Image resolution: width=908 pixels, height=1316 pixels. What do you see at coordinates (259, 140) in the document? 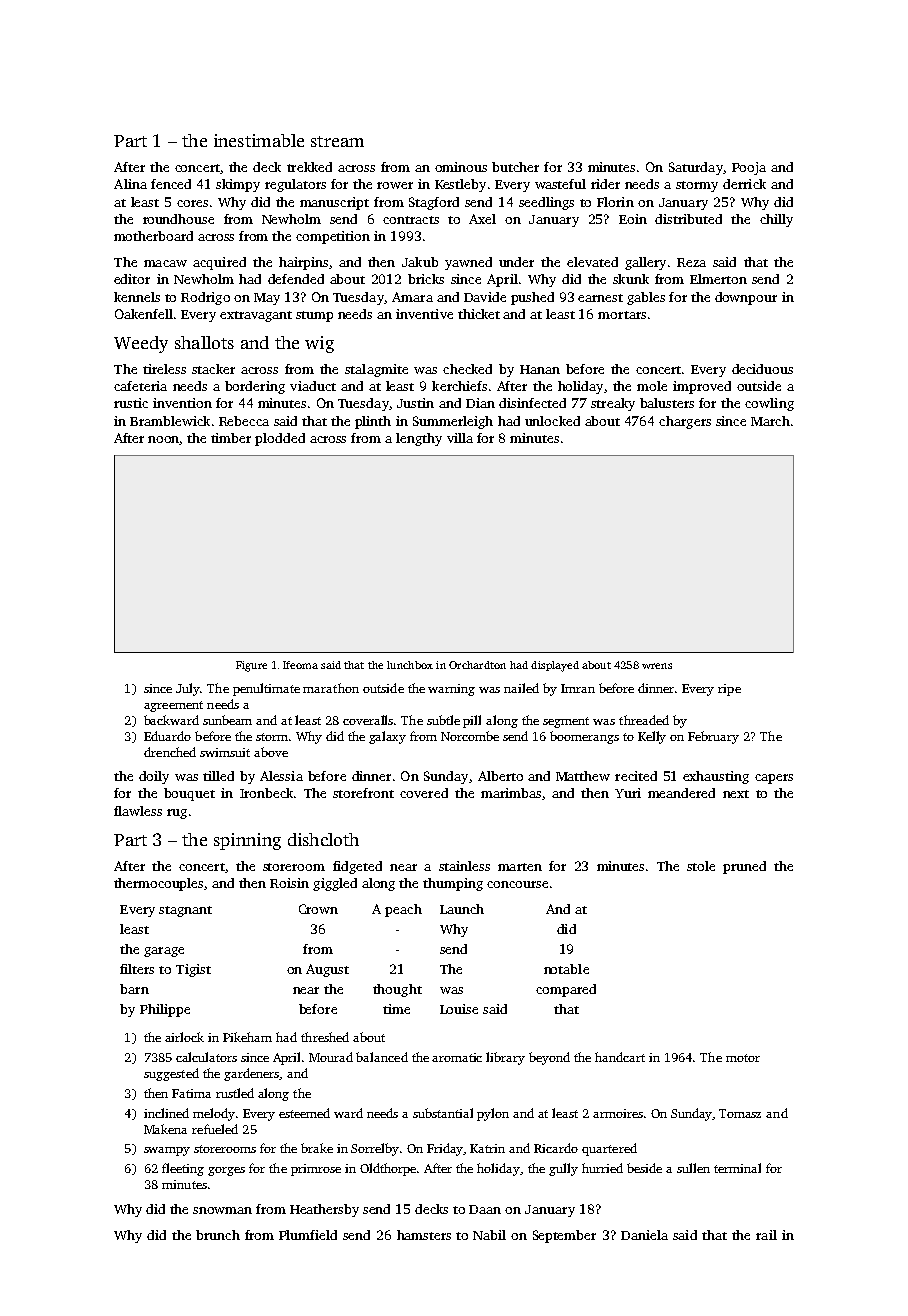
I see `inestimable` at bounding box center [259, 140].
